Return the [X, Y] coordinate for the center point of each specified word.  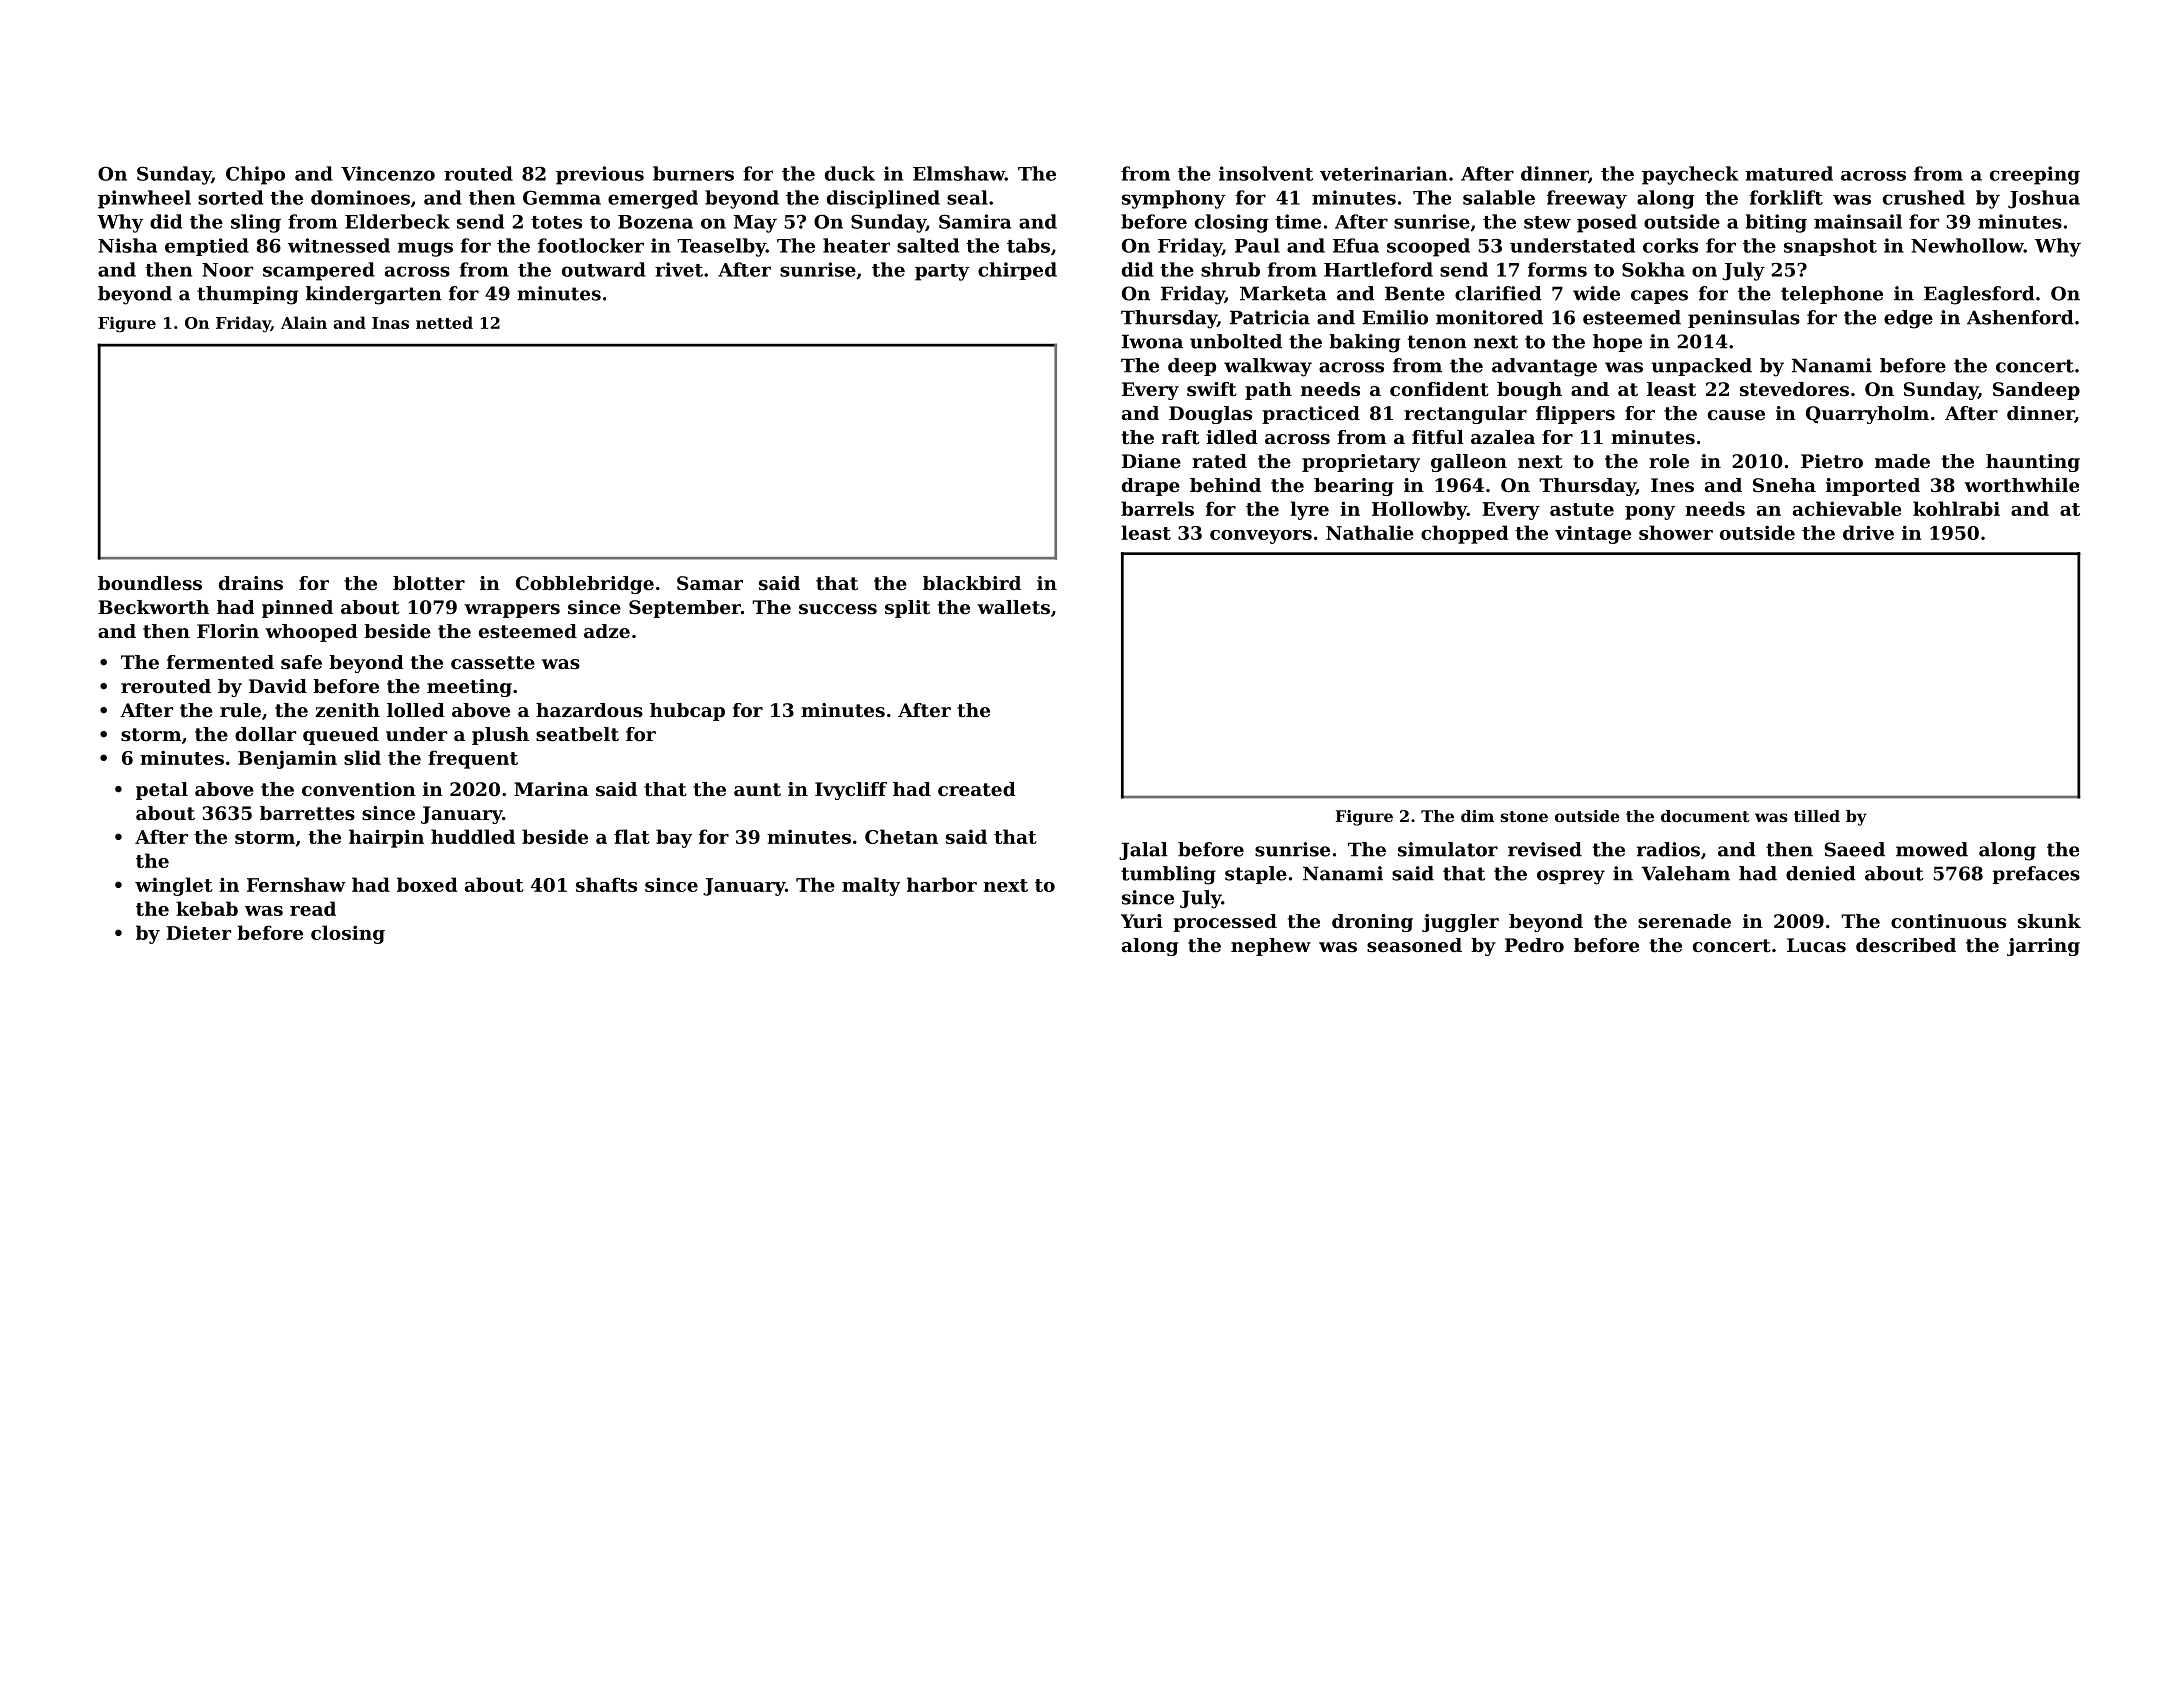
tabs [1028, 245]
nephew [1271, 947]
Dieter [198, 932]
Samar [710, 583]
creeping [2035, 175]
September [685, 609]
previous [600, 175]
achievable [1847, 508]
